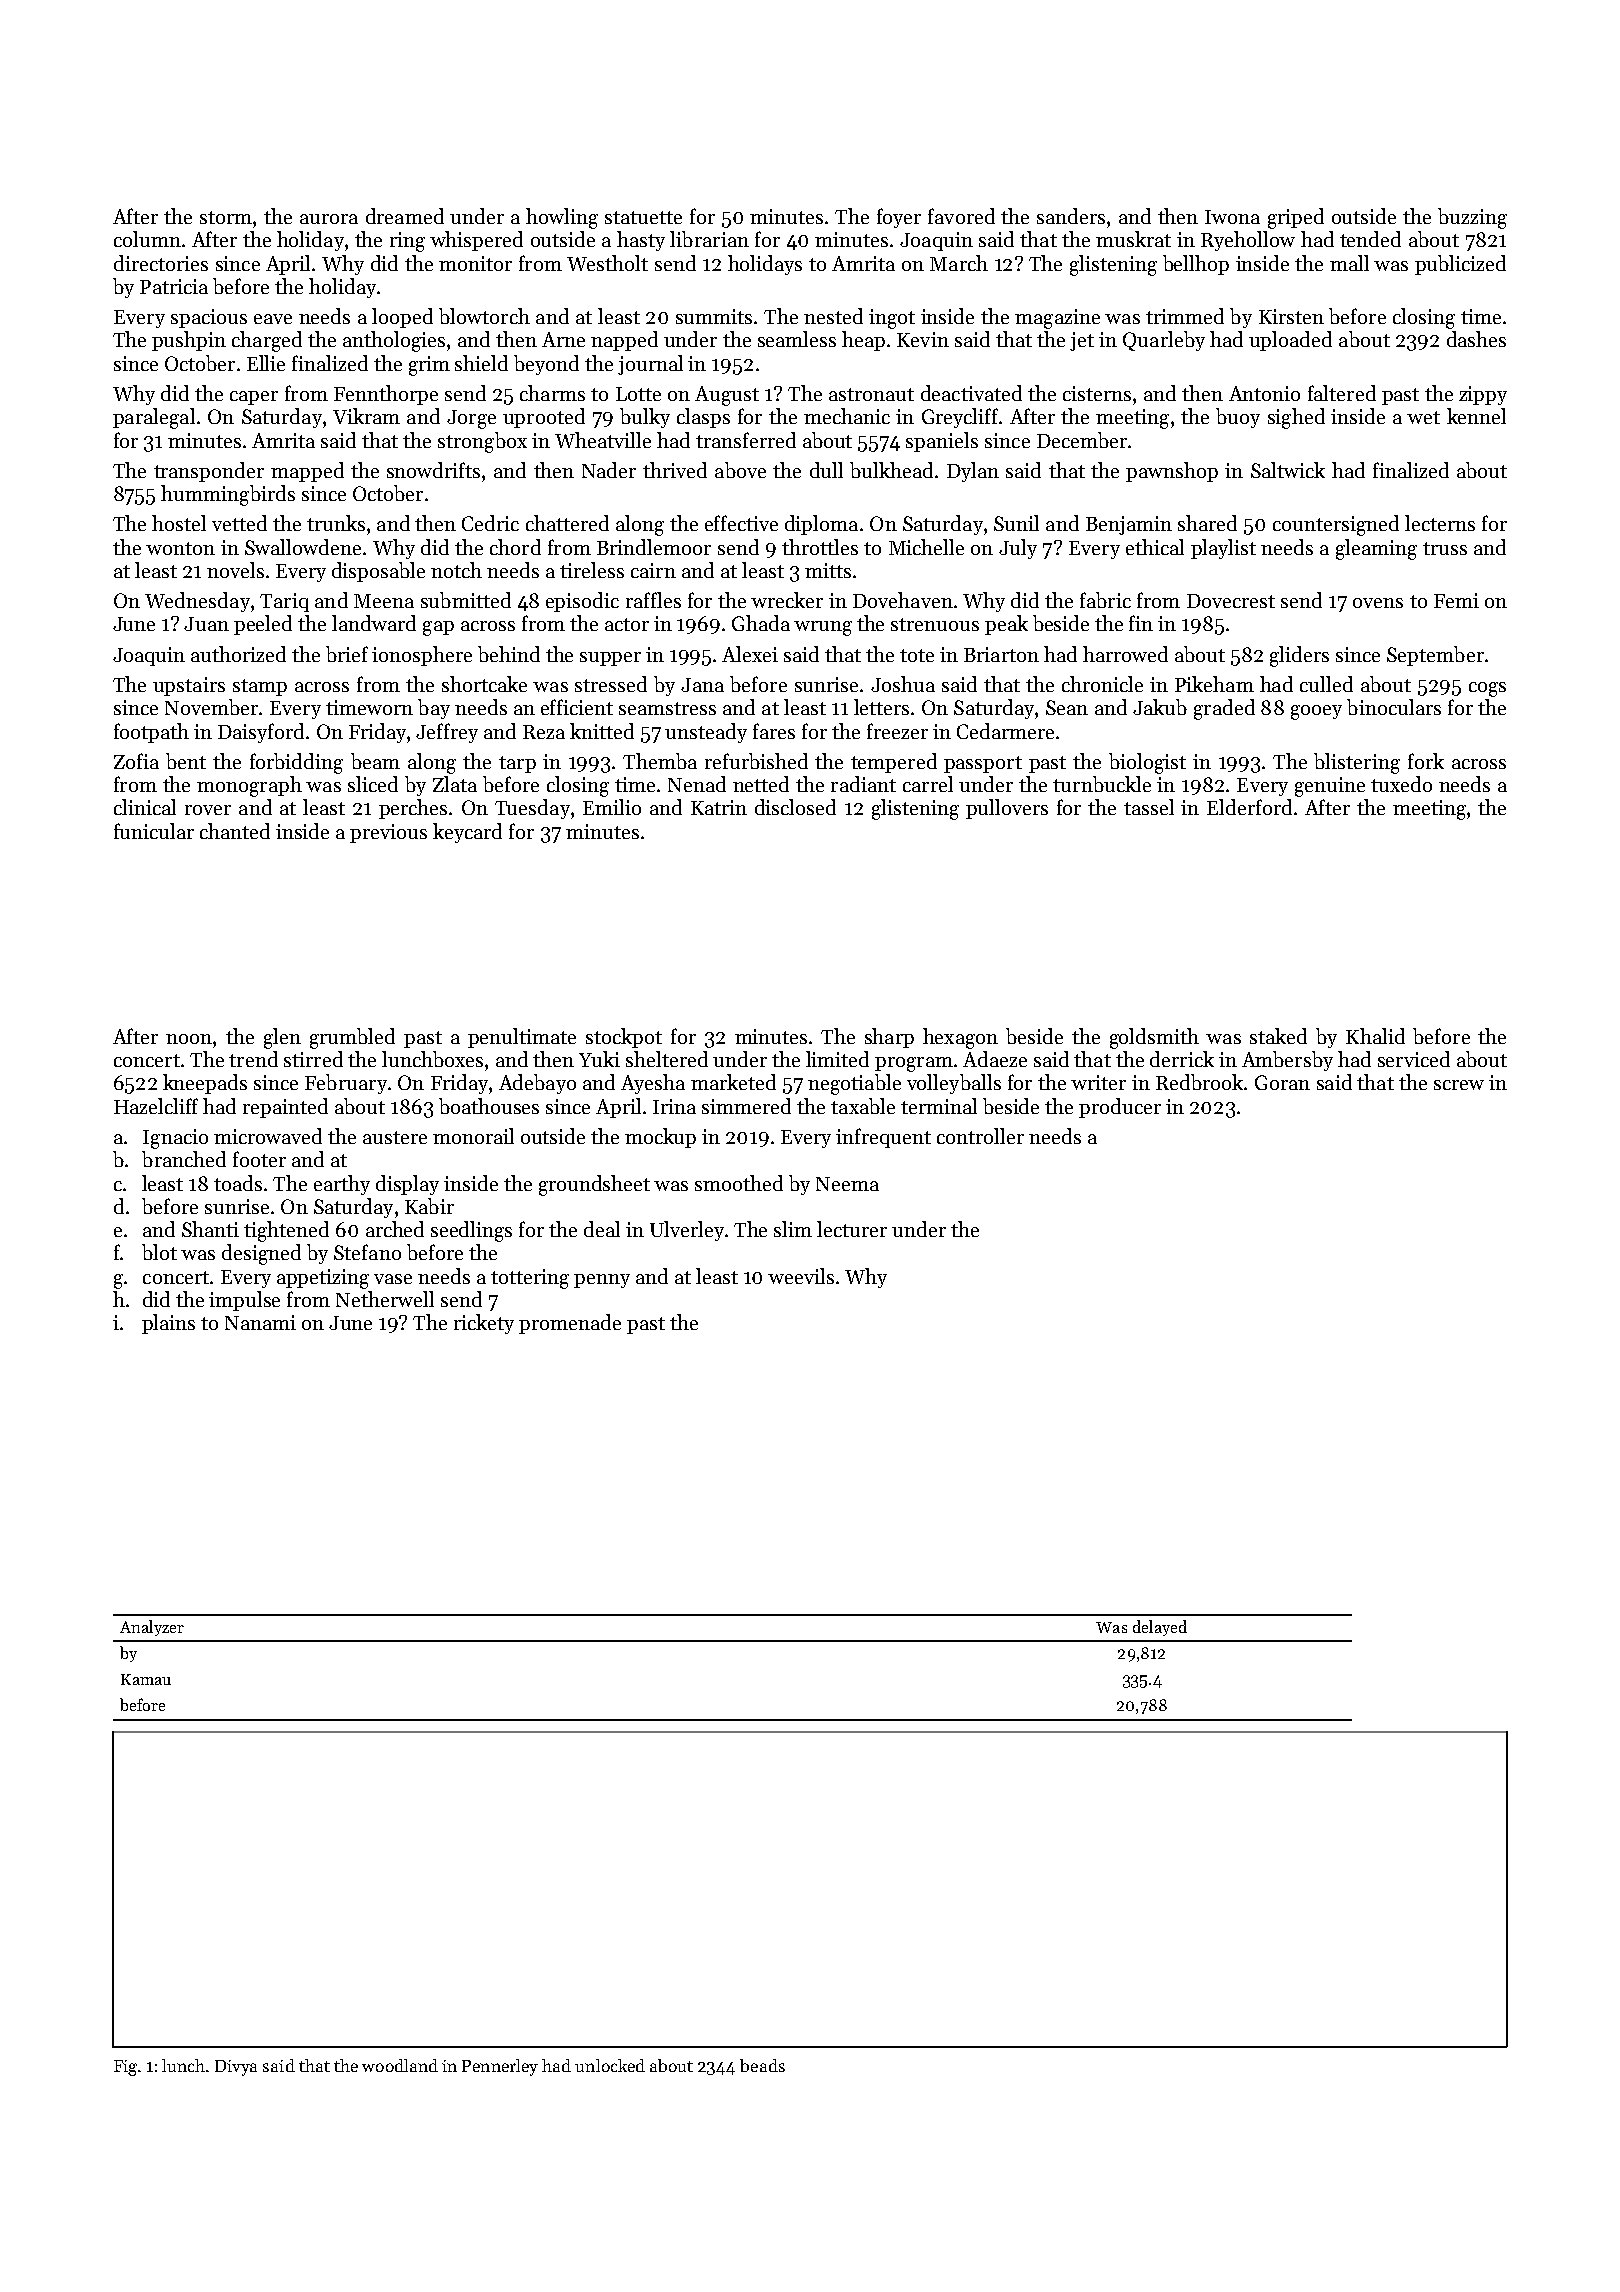  Describe the element at coordinates (125, 2068) in the document. I see `Fig` at that location.
